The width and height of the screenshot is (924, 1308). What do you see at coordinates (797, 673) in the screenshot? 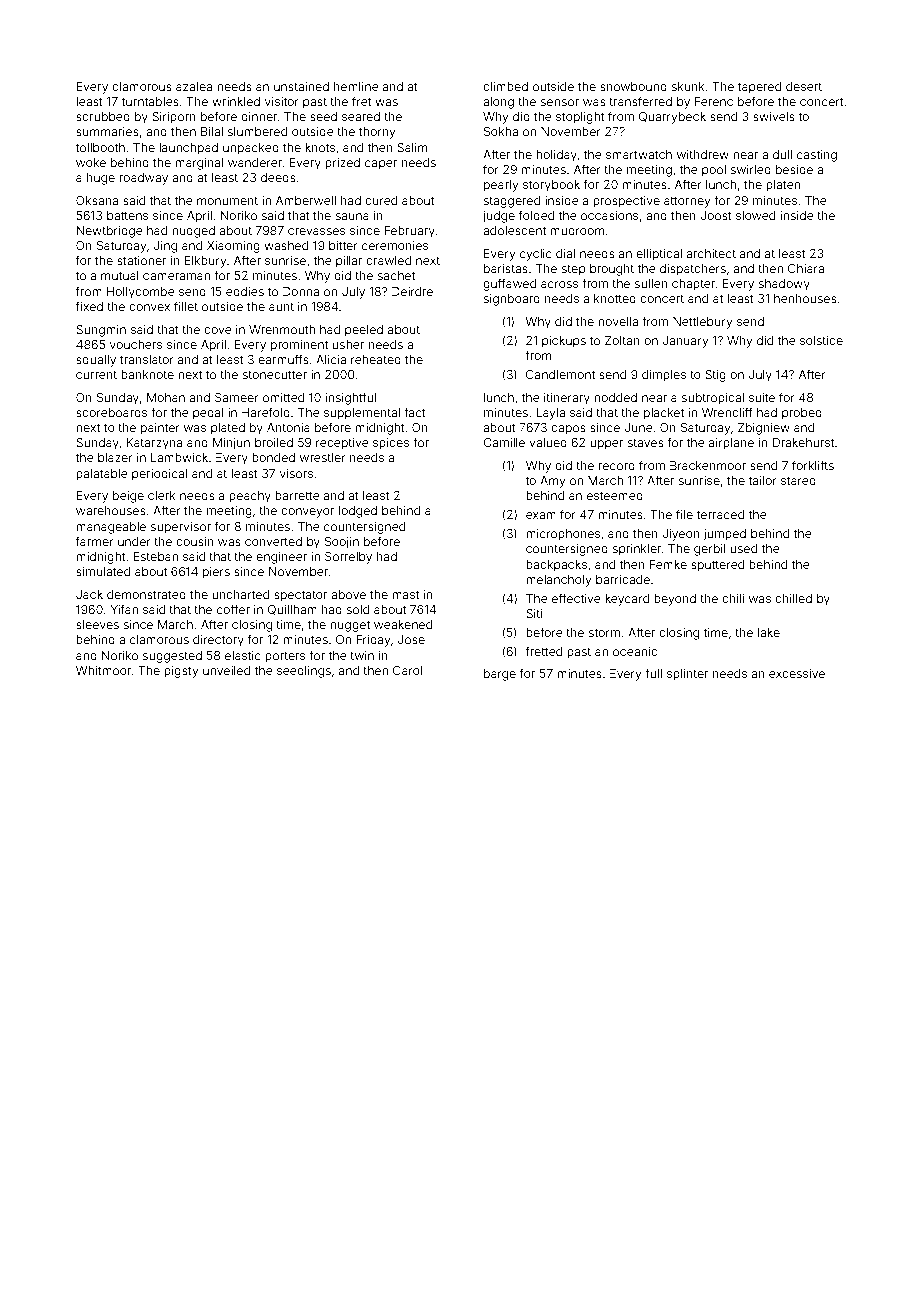
I see `excessive` at bounding box center [797, 673].
